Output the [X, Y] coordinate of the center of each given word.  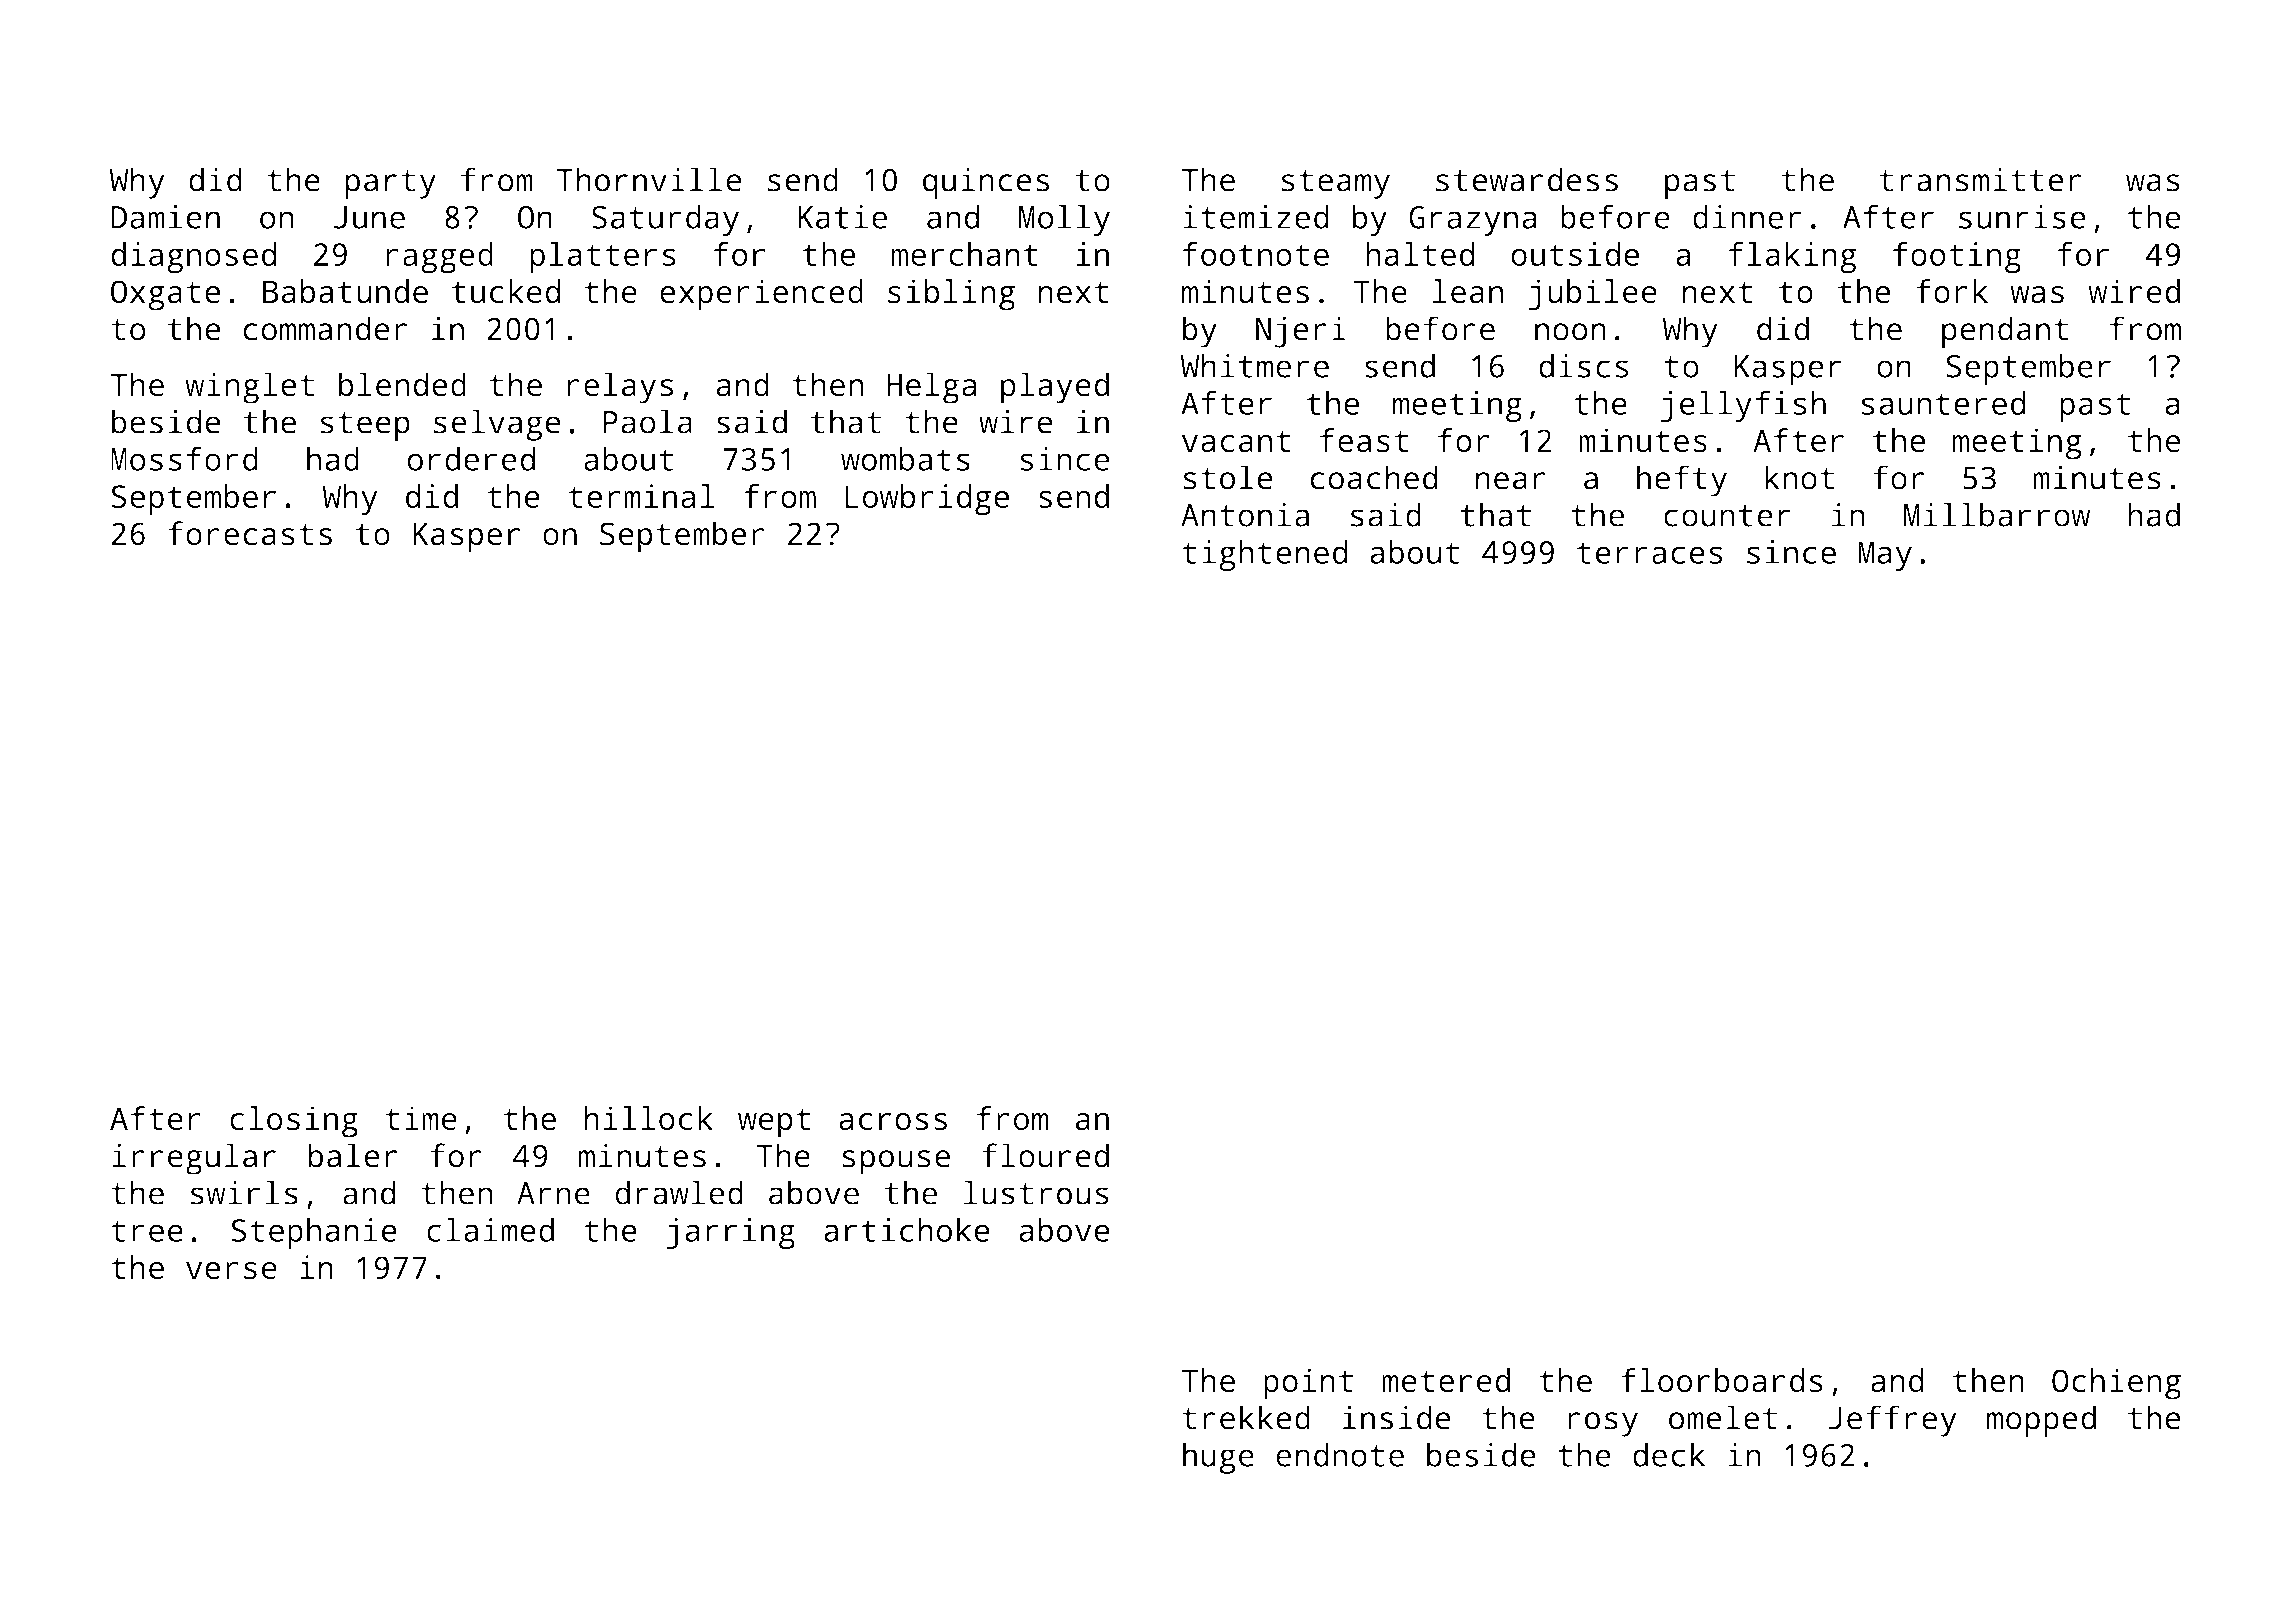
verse [231, 1270]
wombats [905, 459]
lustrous [1036, 1192]
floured [1045, 1155]
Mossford [184, 458]
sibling [951, 295]
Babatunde [345, 291]
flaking [1792, 258]
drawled [679, 1192]
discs [1584, 365]
